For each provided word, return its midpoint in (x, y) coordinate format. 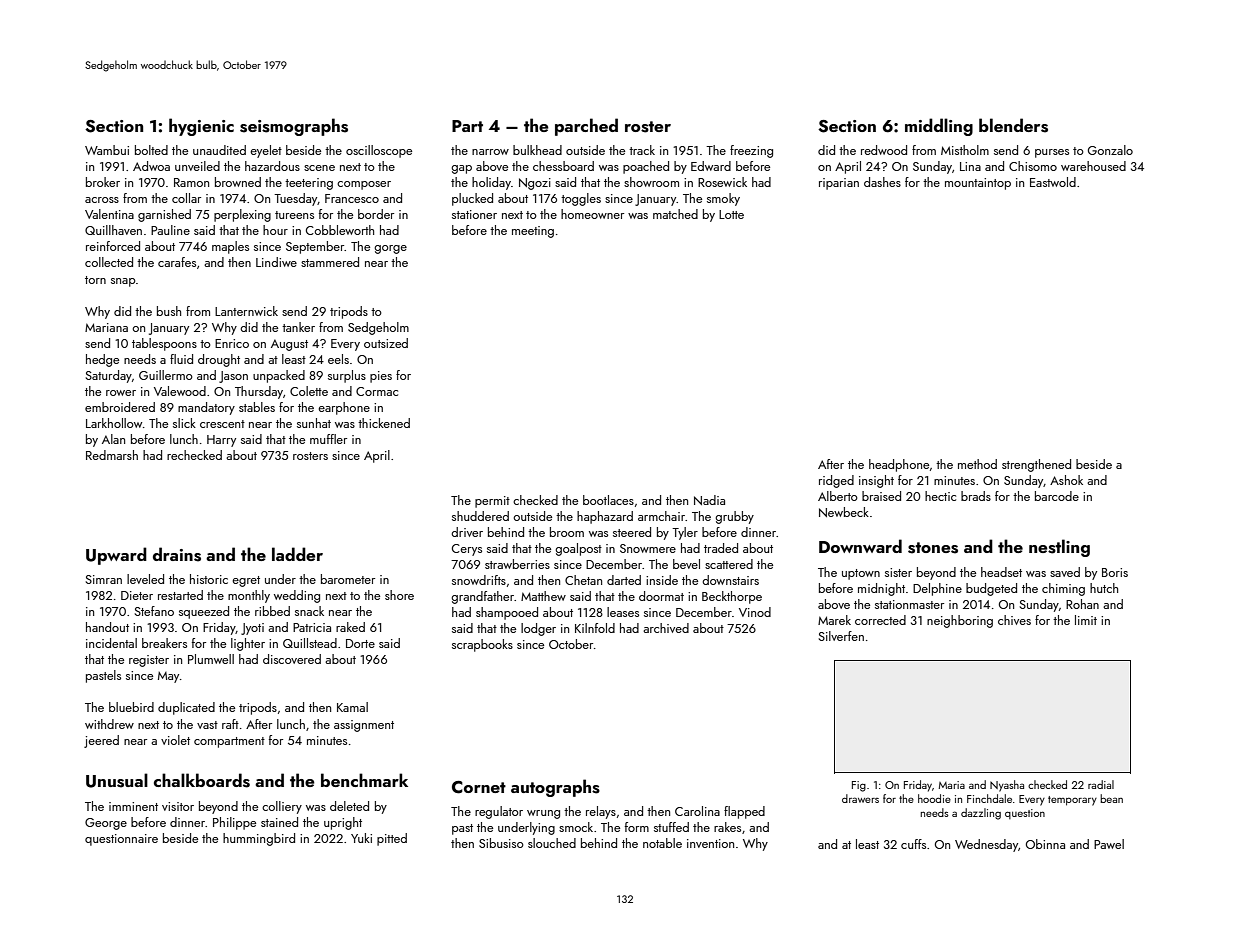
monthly (249, 596)
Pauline (170, 230)
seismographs (294, 127)
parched (586, 127)
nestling (1059, 548)
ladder (297, 554)
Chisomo (1033, 166)
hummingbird (259, 839)
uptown (861, 574)
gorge (390, 249)
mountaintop (978, 184)
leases (623, 612)
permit (492, 502)
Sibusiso (501, 843)
